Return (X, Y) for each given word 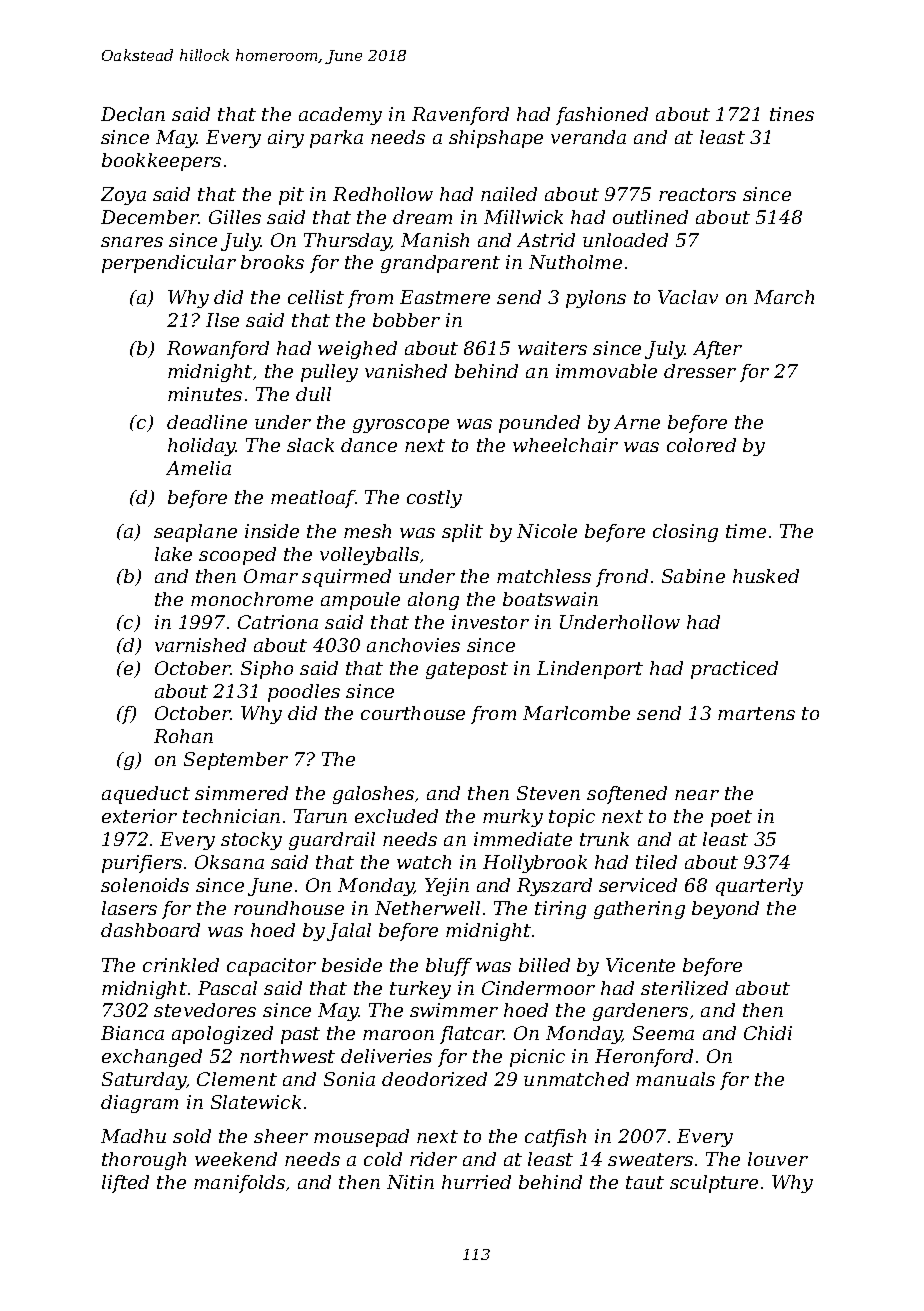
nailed (509, 194)
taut (645, 1182)
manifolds (239, 1184)
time (746, 531)
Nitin (410, 1182)
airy (286, 139)
